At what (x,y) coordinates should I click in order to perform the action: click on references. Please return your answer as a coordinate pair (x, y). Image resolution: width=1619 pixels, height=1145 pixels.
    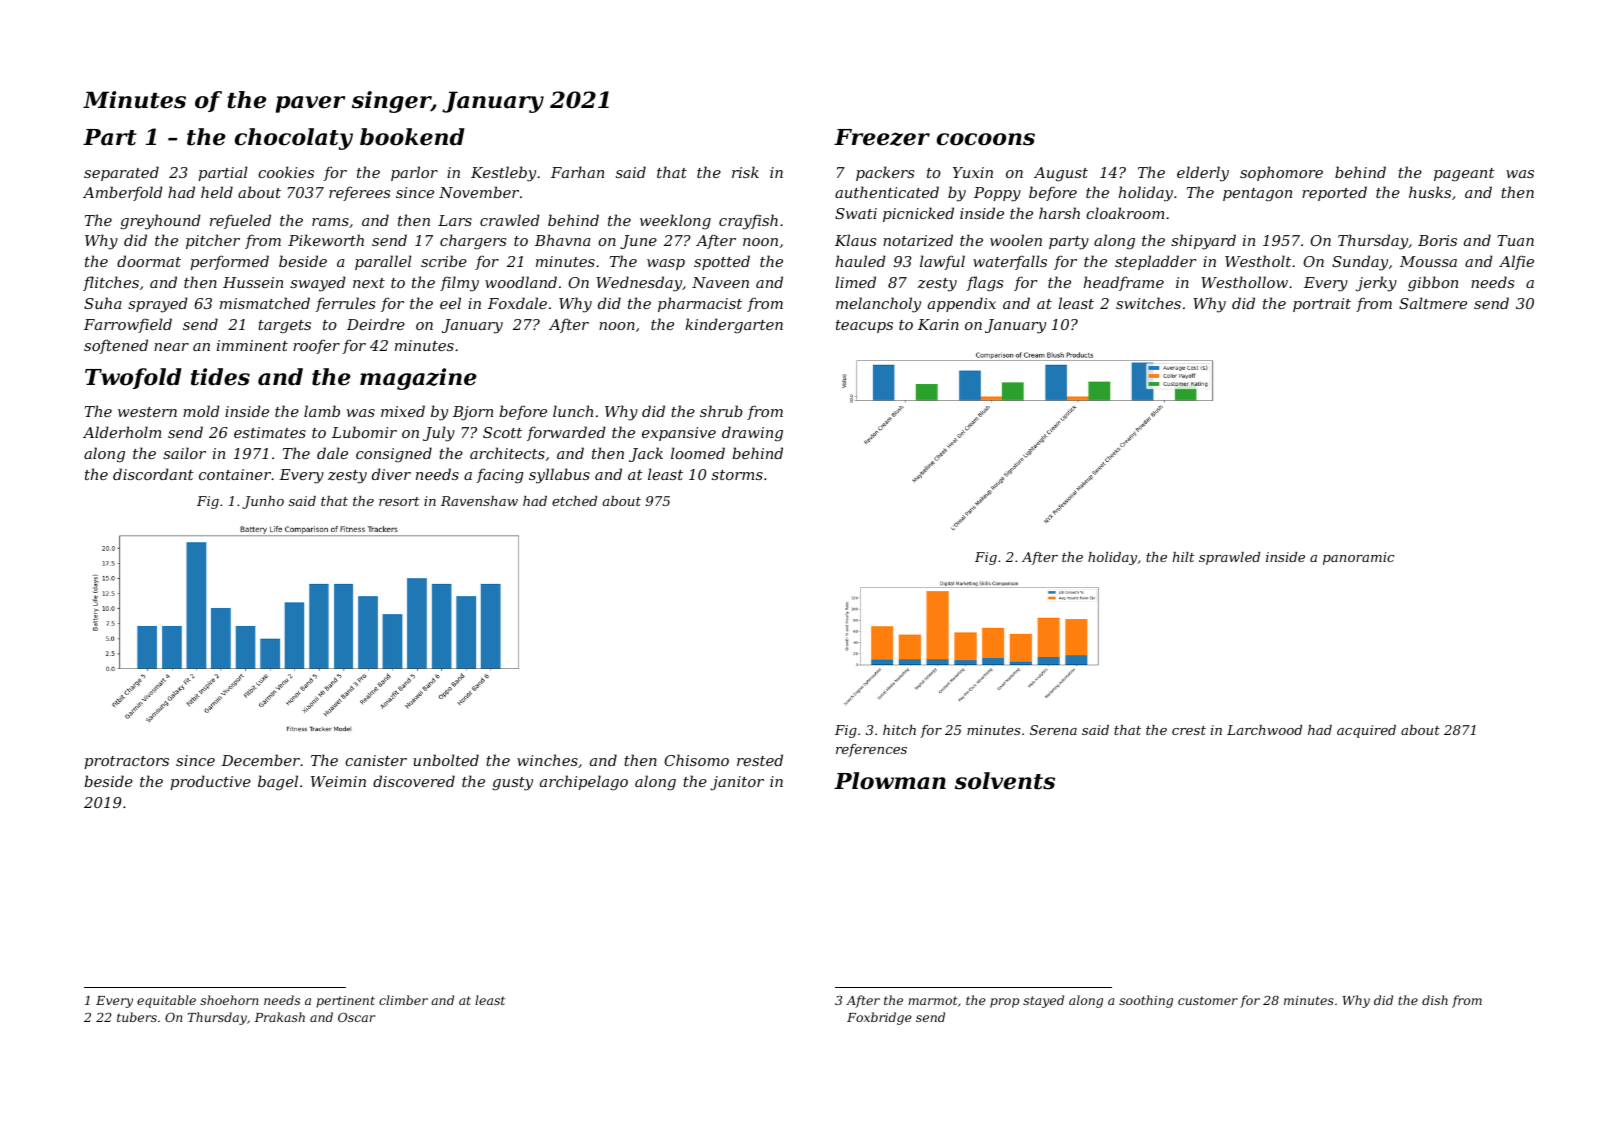
    Looking at the image, I should click on (871, 750).
